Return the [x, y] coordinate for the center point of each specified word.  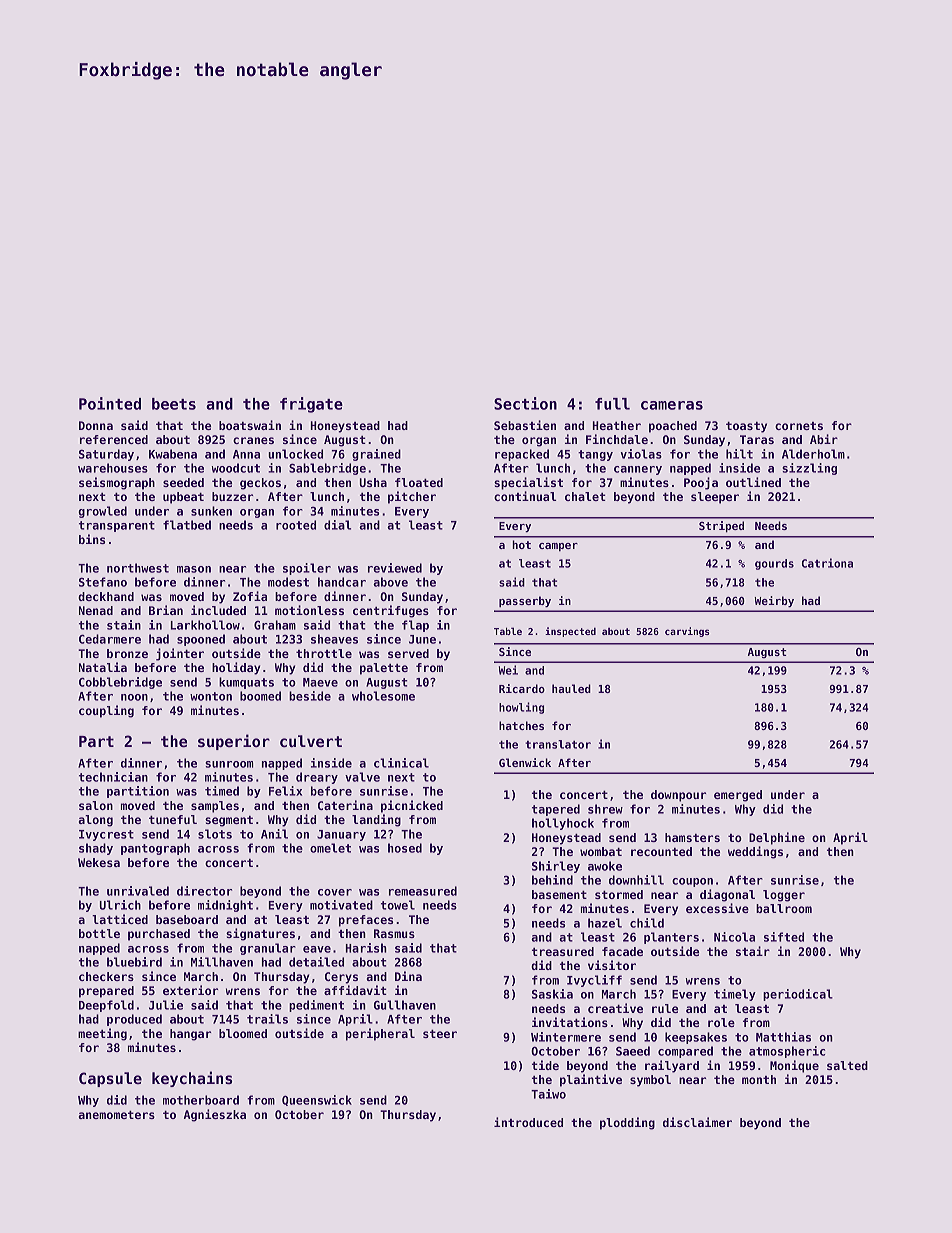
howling [521, 708]
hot [521, 544]
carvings [687, 632]
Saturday [106, 455]
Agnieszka [215, 1115]
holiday [236, 668]
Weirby [774, 601]
